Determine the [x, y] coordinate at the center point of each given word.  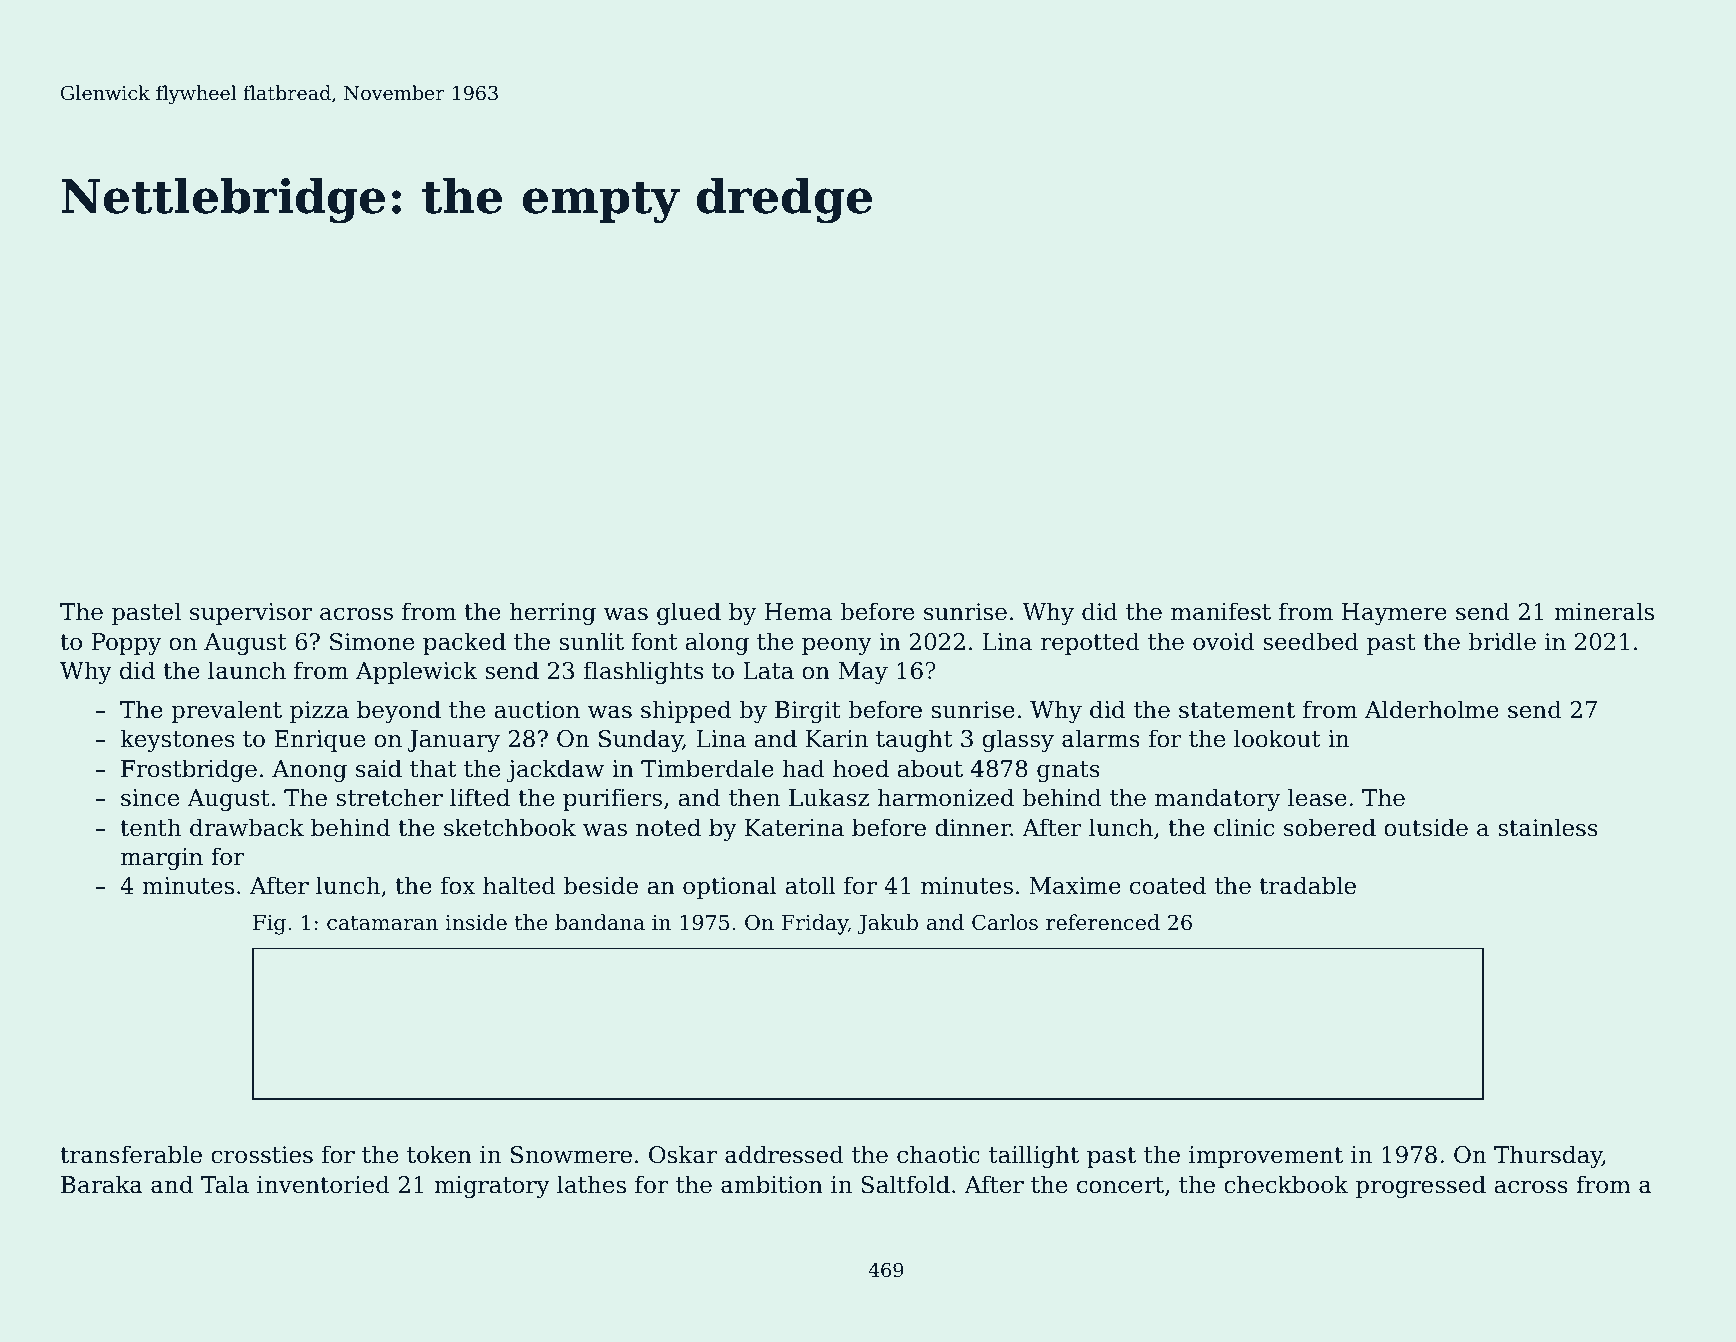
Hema [798, 612]
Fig [269, 925]
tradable [1307, 885]
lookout [1277, 738]
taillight [1034, 1156]
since [150, 798]
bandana [600, 922]
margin [162, 859]
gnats [1068, 771]
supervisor [251, 614]
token [439, 1154]
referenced [1103, 922]
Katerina [794, 828]
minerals [1604, 611]
